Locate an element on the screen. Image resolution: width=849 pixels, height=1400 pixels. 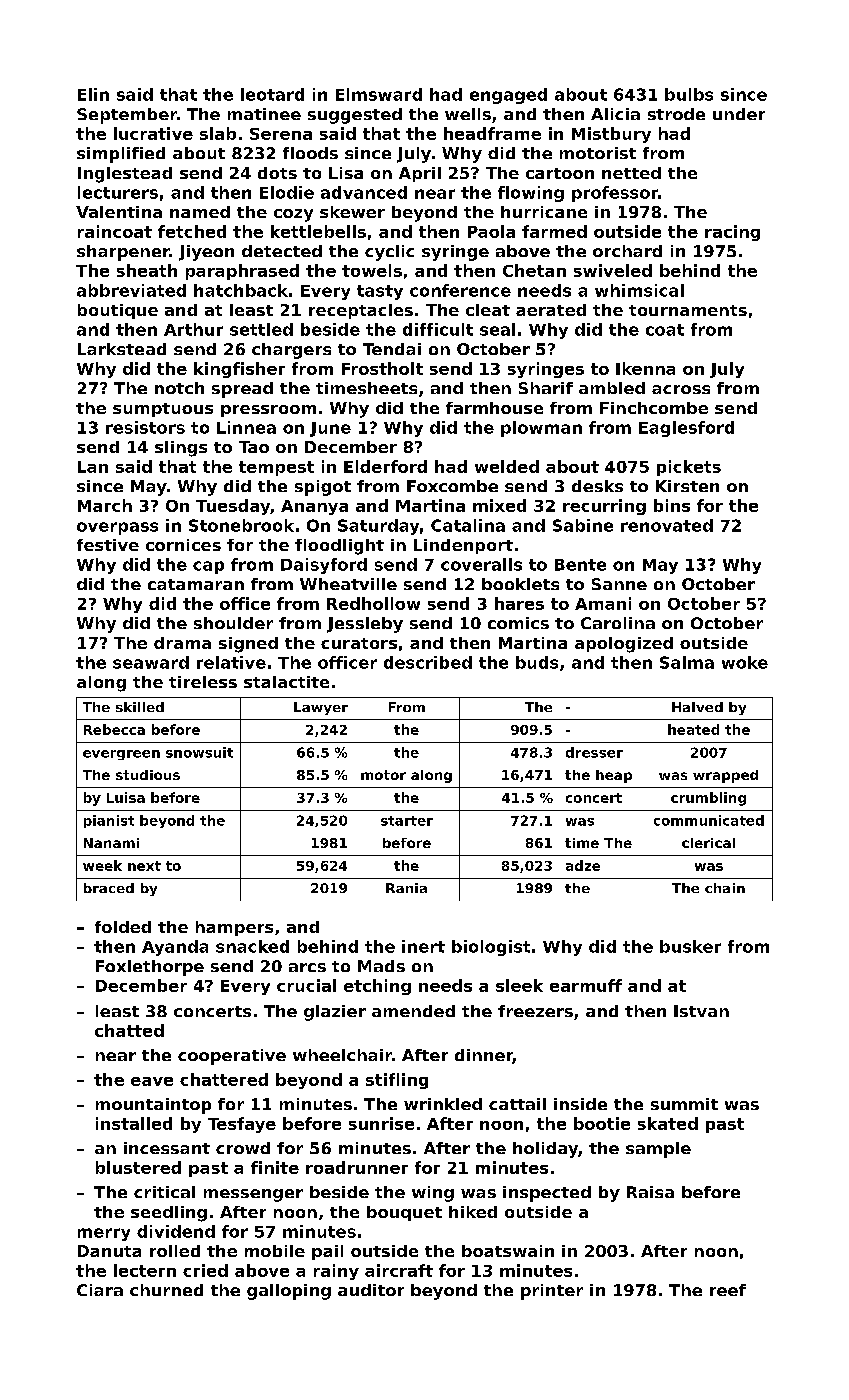
Saturday is located at coordinates (378, 527).
